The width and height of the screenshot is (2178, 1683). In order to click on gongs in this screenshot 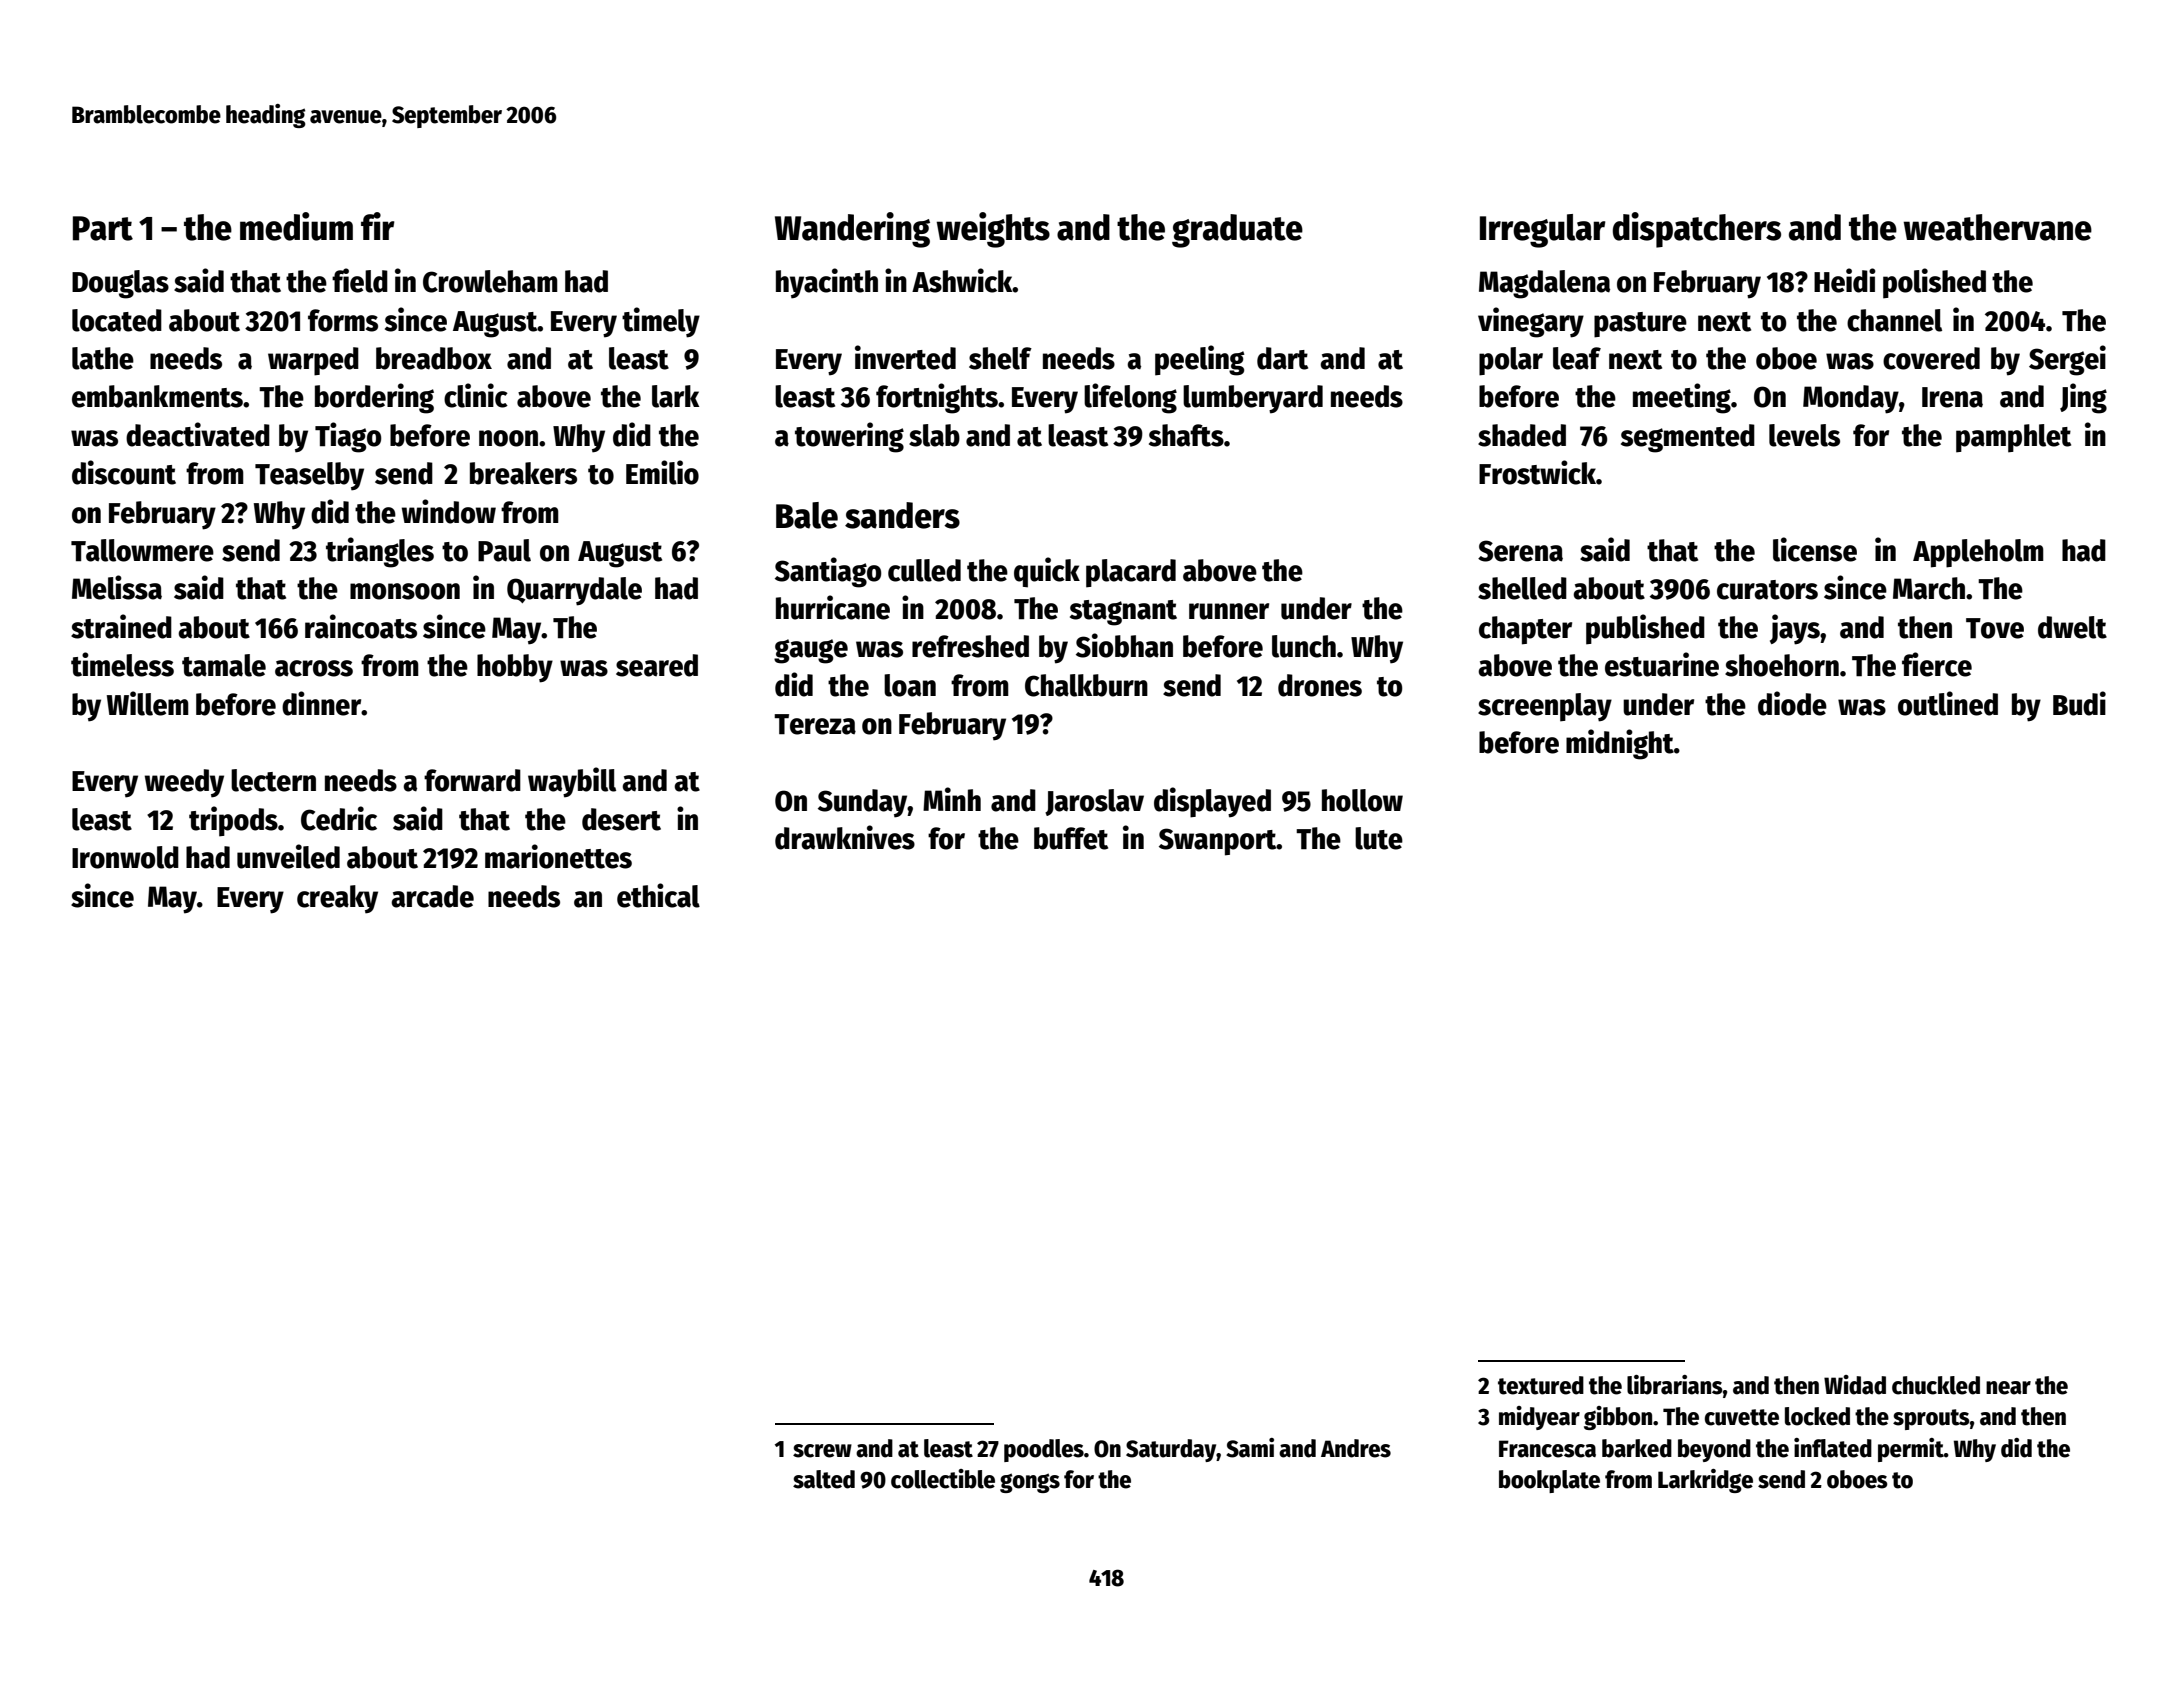, I will do `click(1030, 1483)`.
